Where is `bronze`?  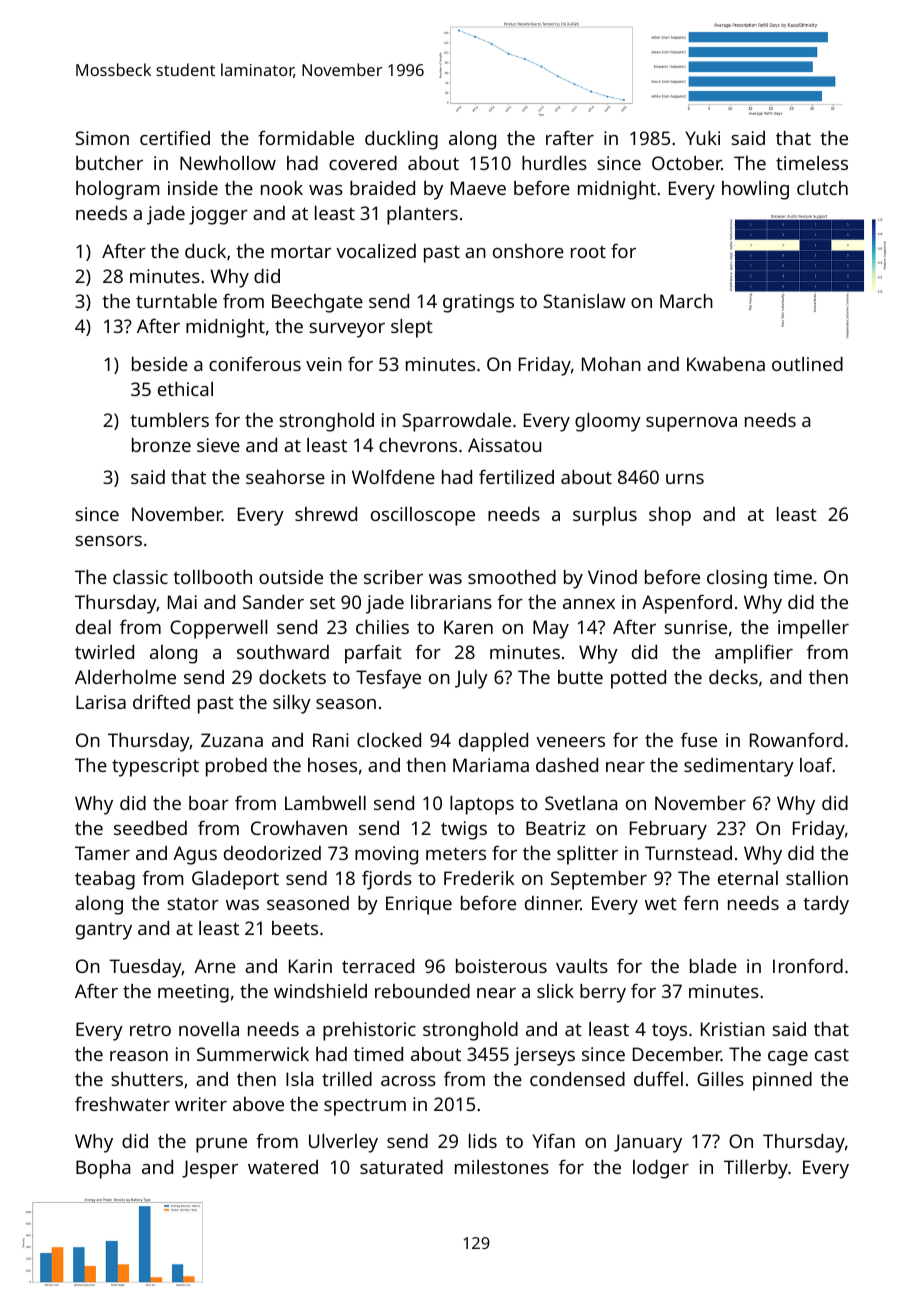 bronze is located at coordinates (161, 445).
